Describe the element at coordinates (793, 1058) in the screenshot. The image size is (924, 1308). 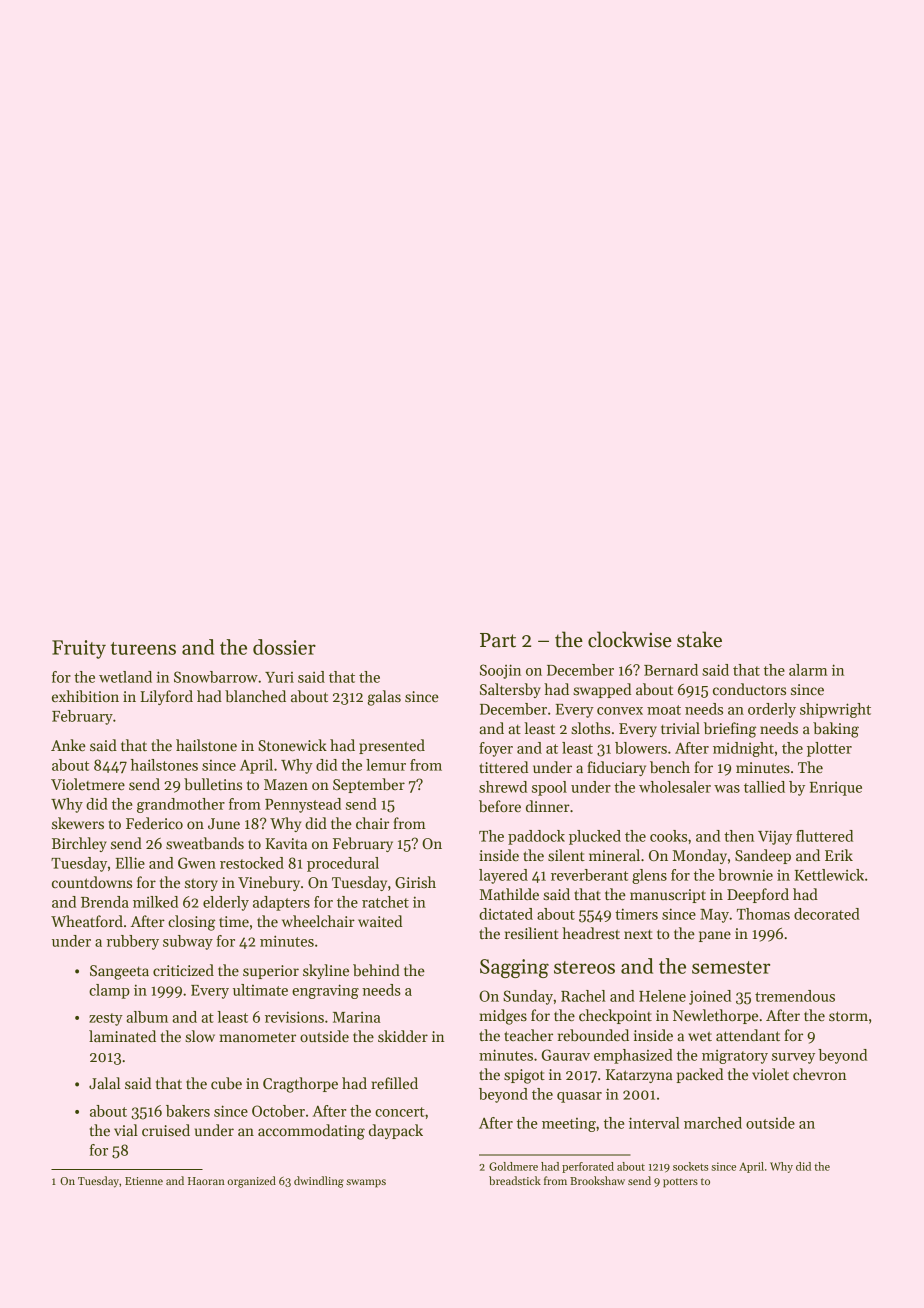
I see `survey` at that location.
